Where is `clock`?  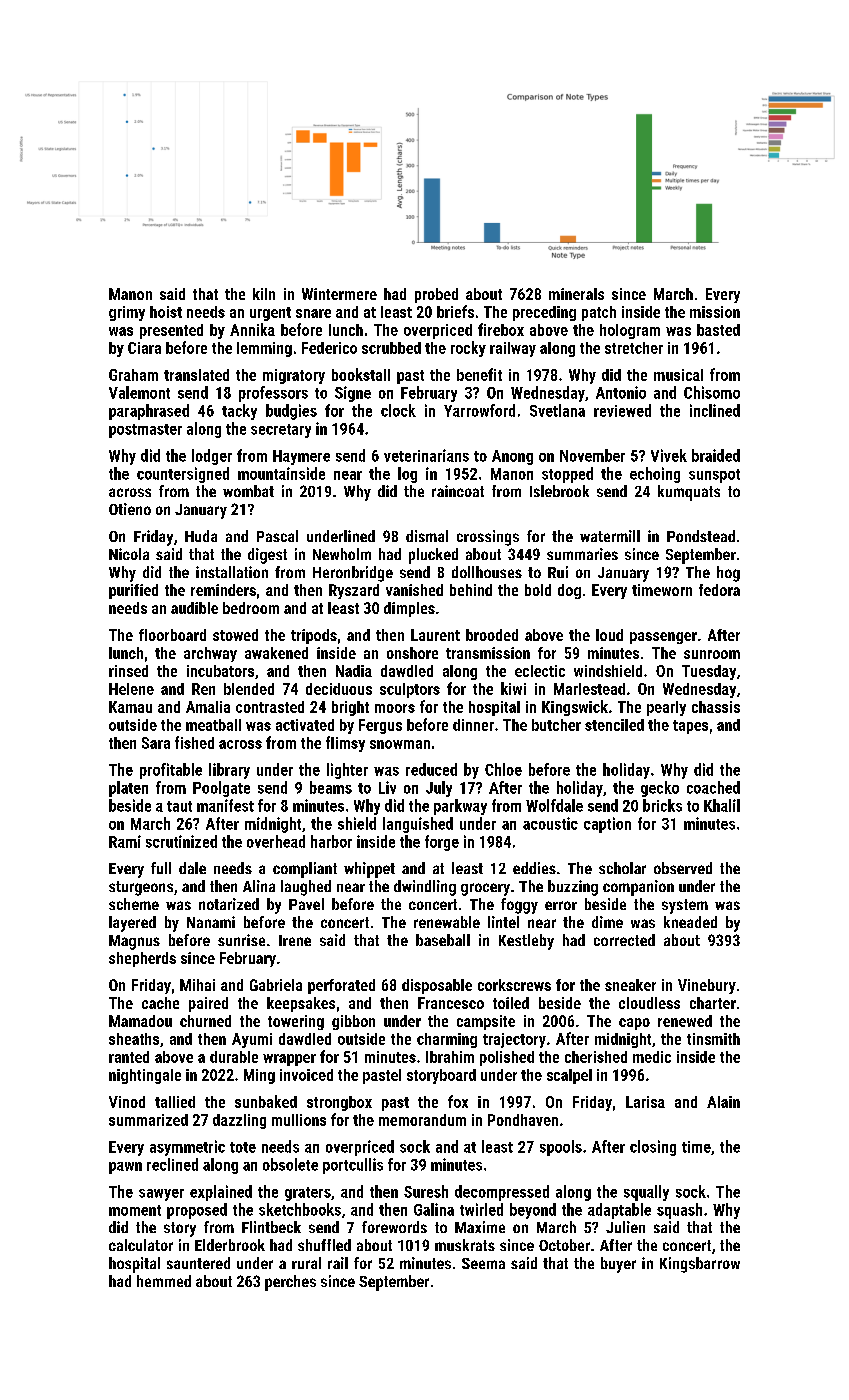
clock is located at coordinates (398, 410).
